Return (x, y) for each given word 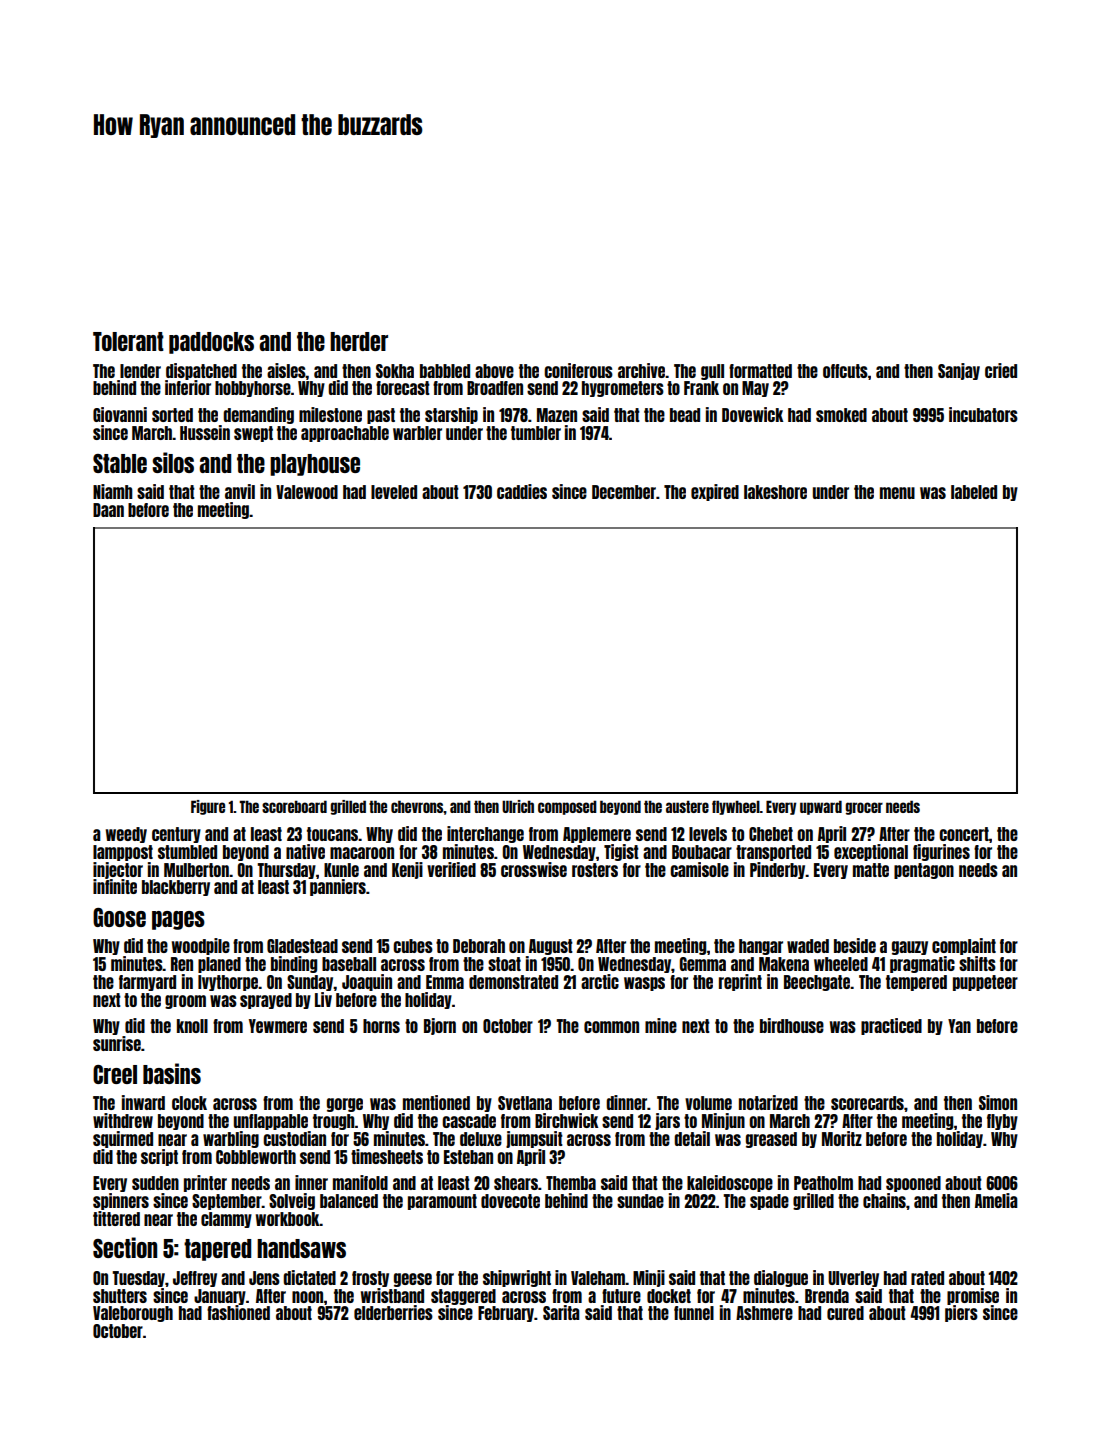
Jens (264, 1278)
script (159, 1157)
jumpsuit (534, 1139)
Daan (108, 510)
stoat (504, 964)
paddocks (211, 343)
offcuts (845, 371)
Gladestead (302, 946)
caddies (522, 491)
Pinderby (778, 870)
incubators (983, 414)
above (494, 371)
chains (884, 1200)
